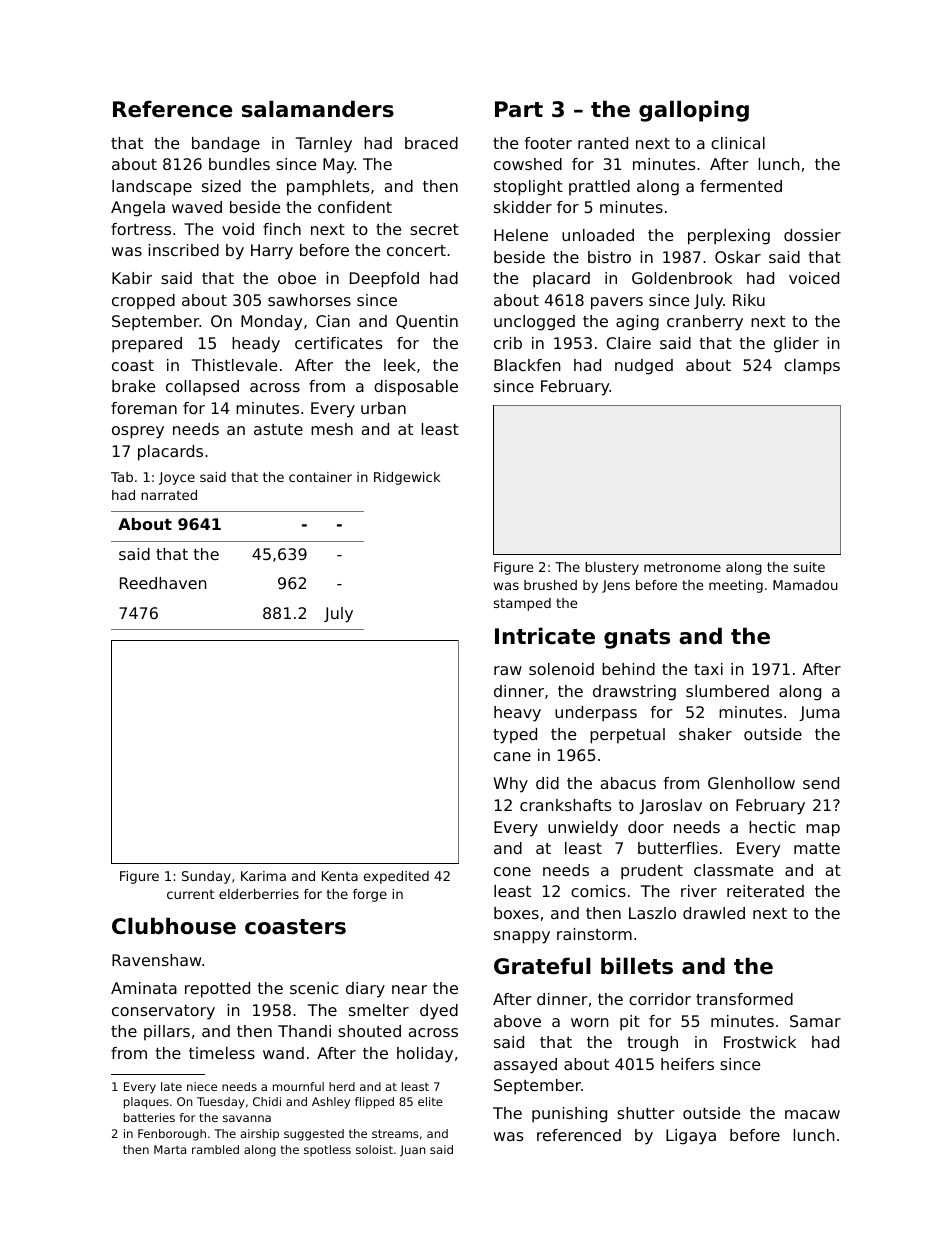 Image resolution: width=952 pixels, height=1233 pixels. What do you see at coordinates (634, 693) in the screenshot?
I see `drawstring` at bounding box center [634, 693].
